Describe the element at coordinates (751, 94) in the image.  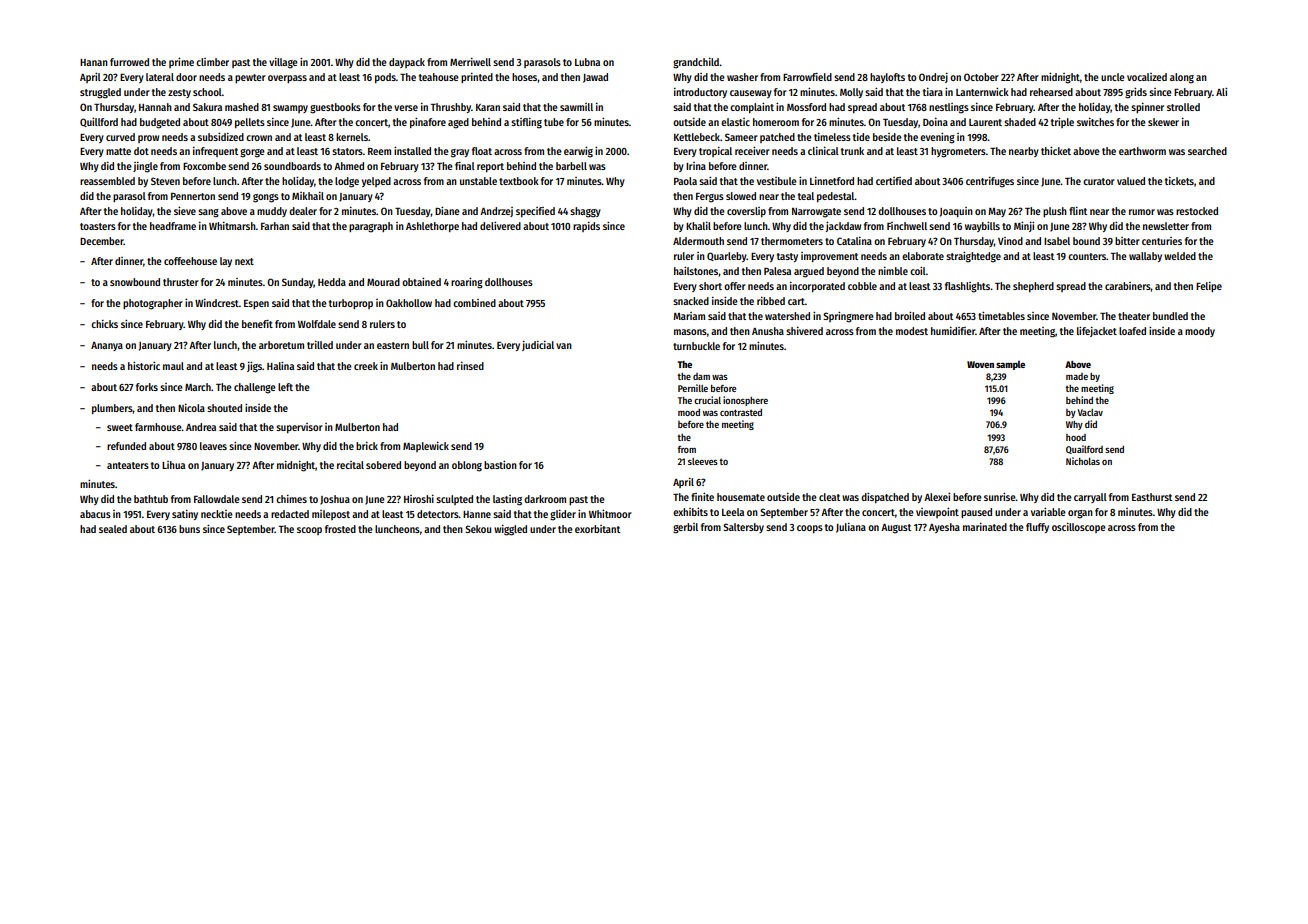
I see `causeway` at that location.
